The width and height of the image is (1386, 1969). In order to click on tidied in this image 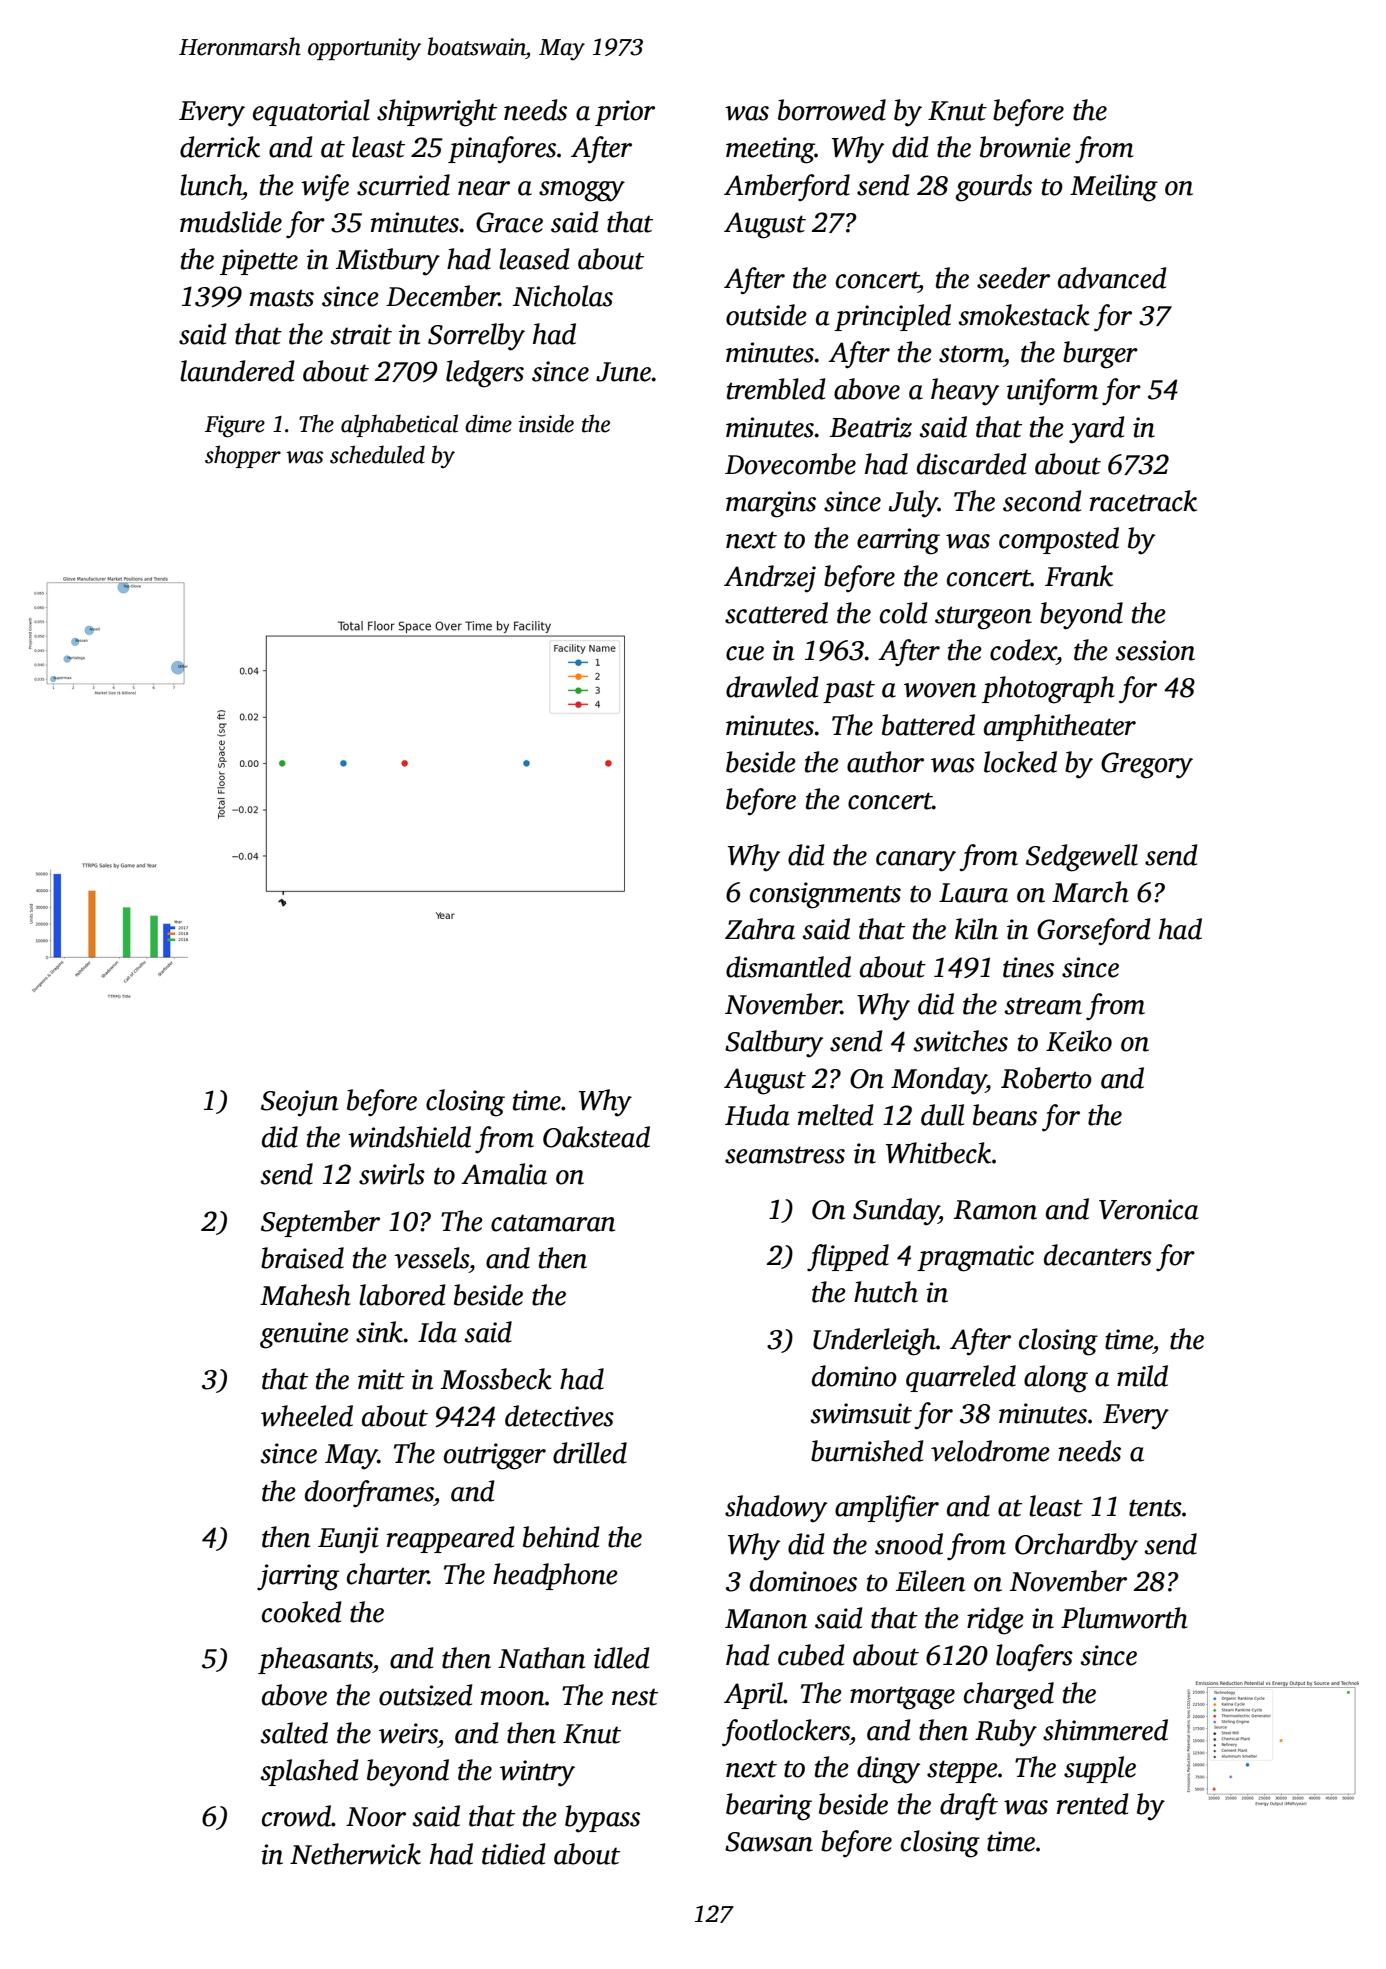, I will do `click(514, 1854)`.
